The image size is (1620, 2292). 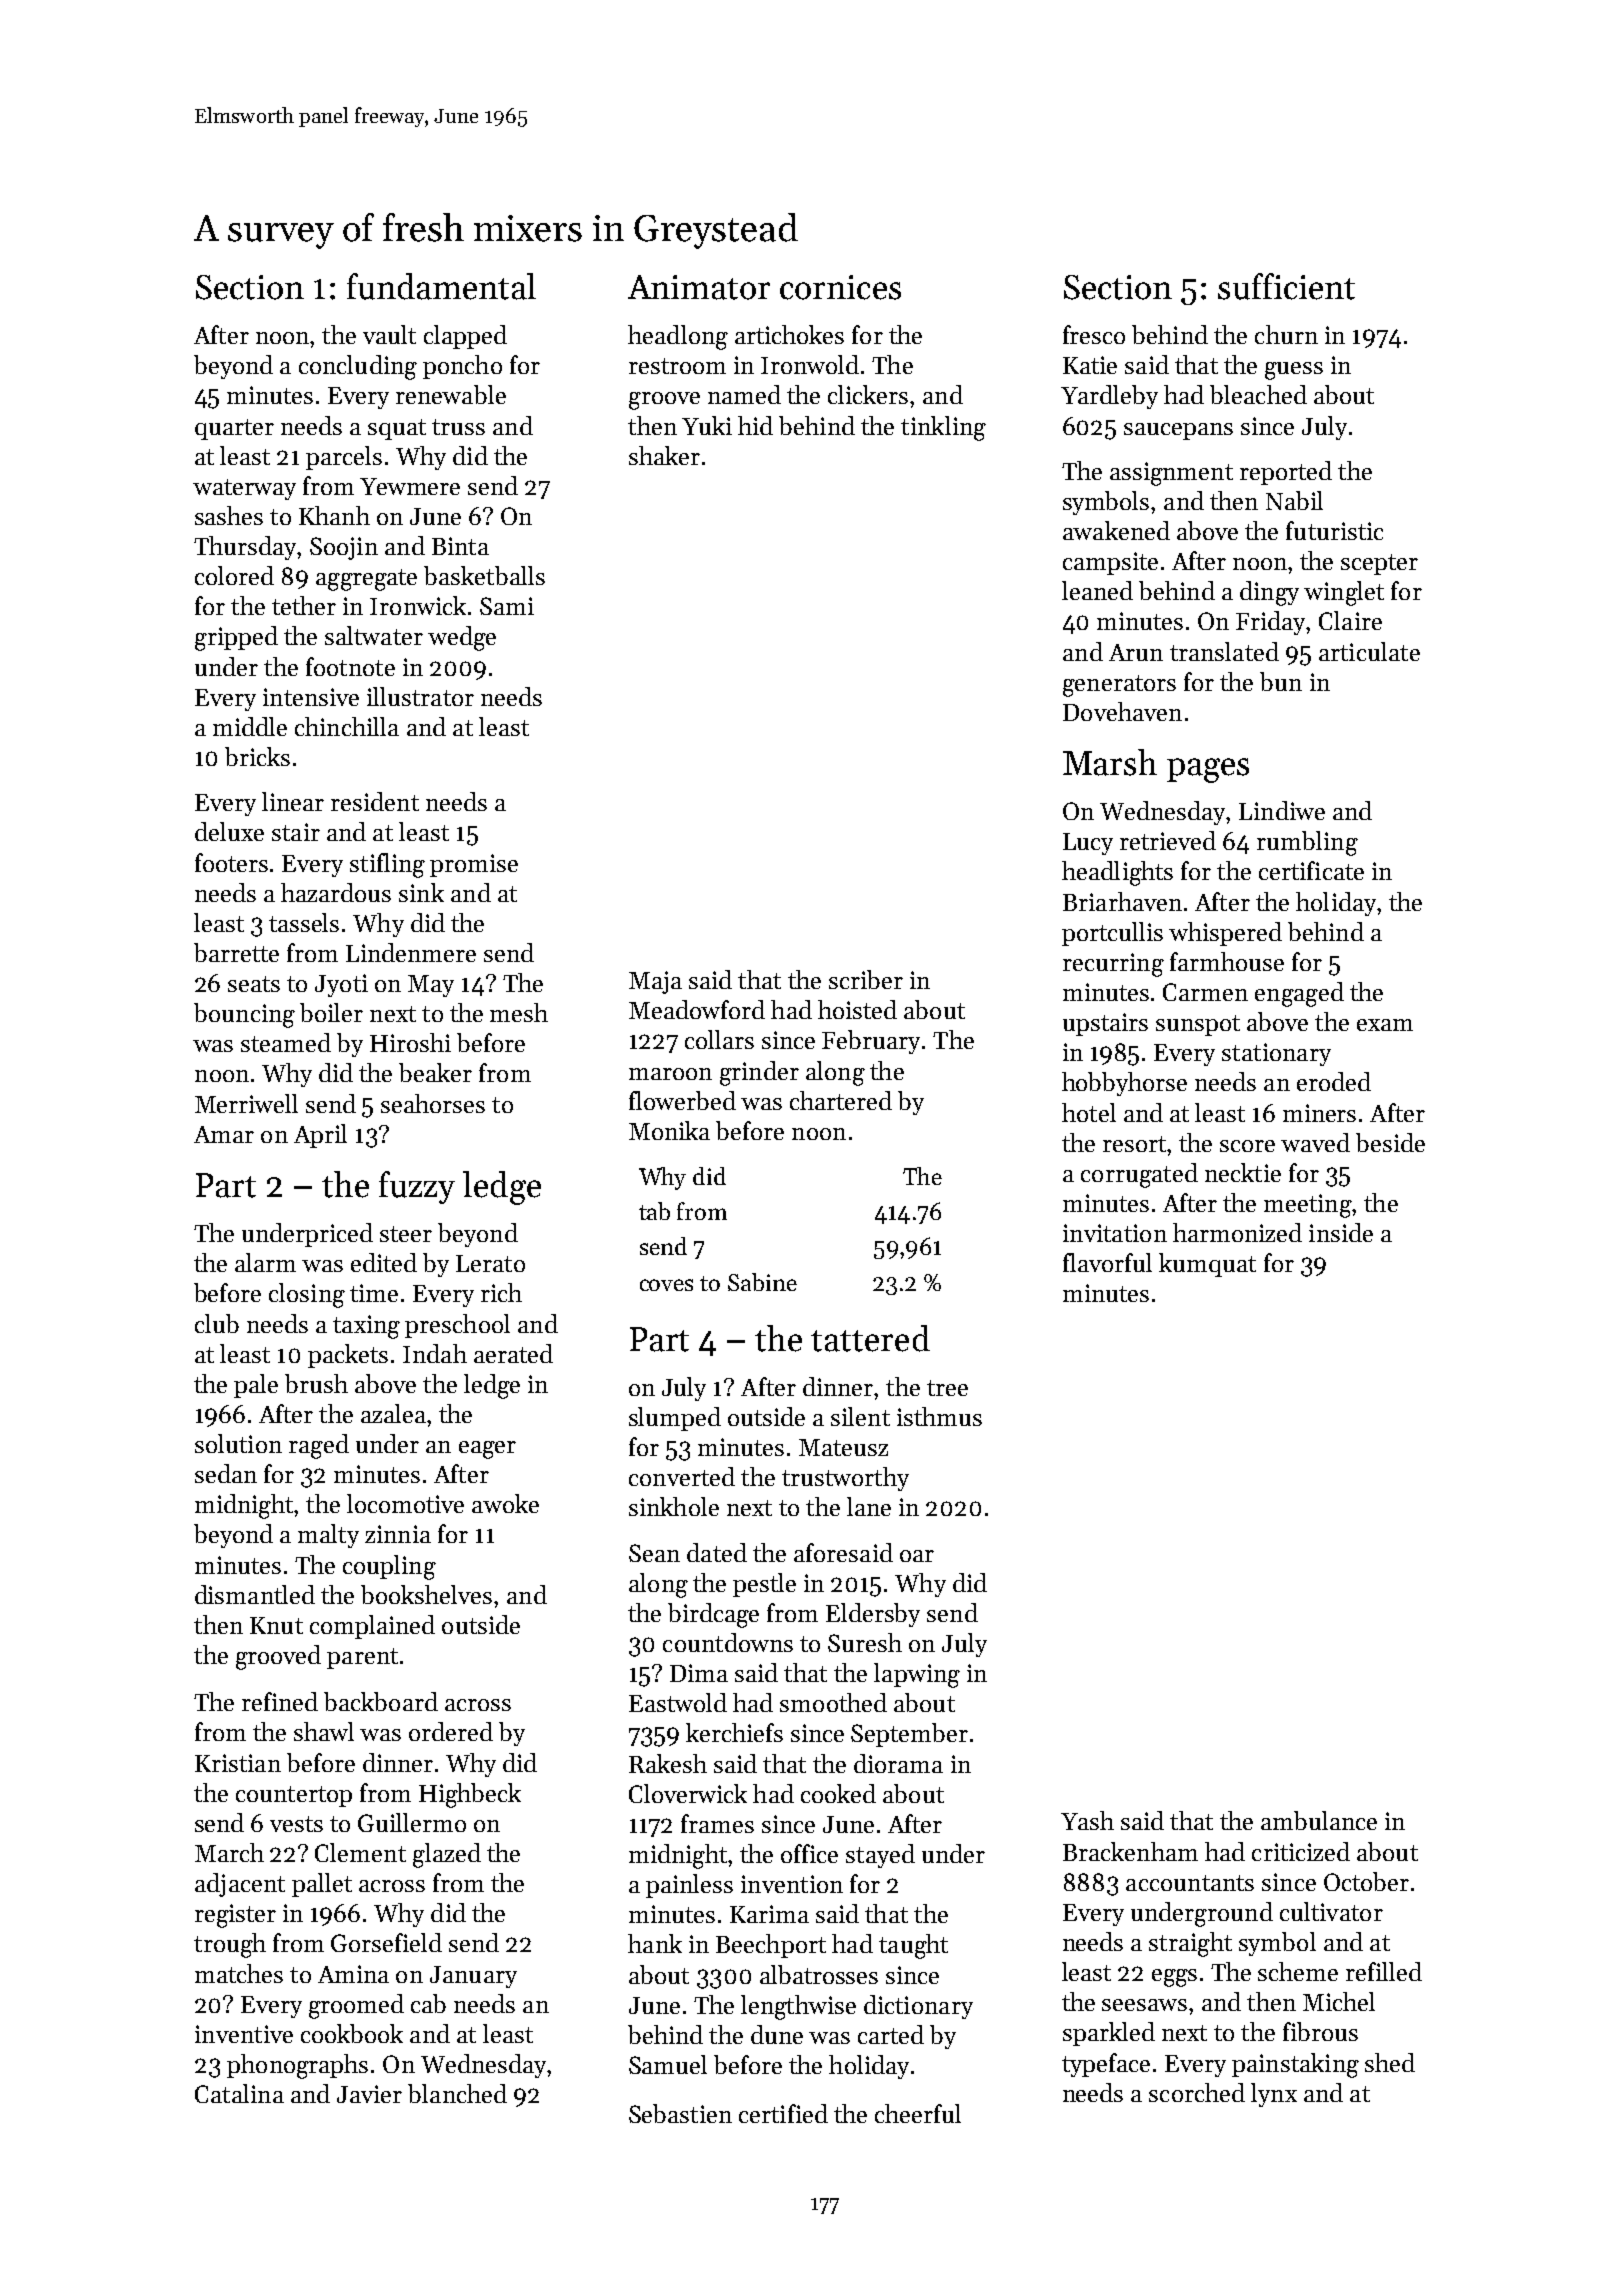 I want to click on Lucy, so click(x=1088, y=844).
